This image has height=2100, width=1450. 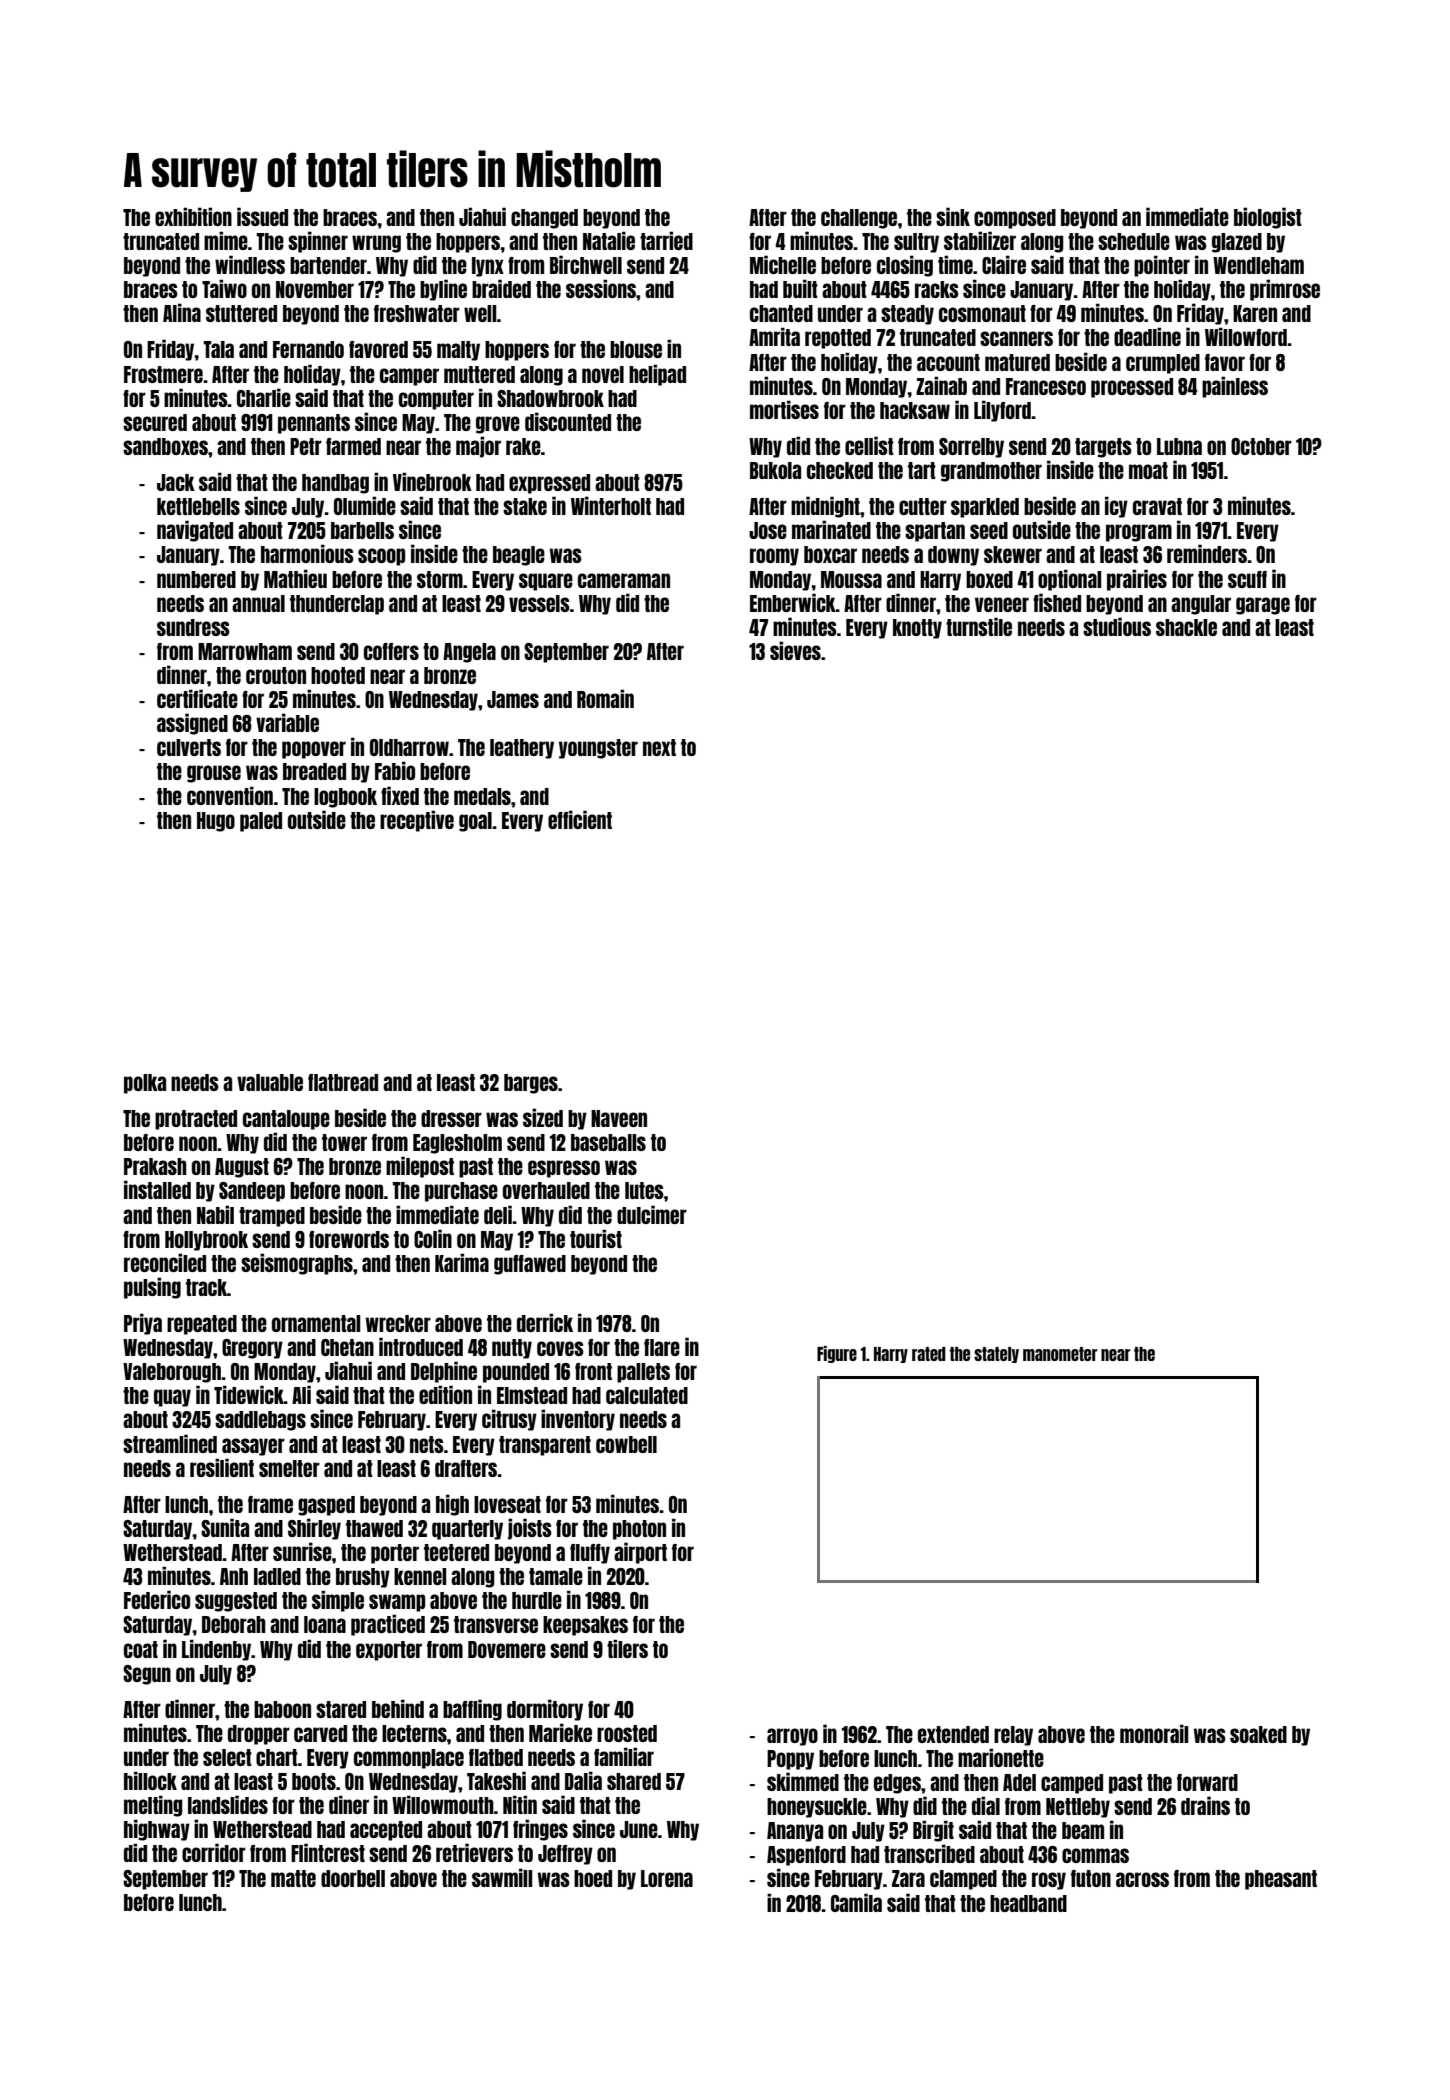 I want to click on cosmonaut, so click(x=982, y=313).
